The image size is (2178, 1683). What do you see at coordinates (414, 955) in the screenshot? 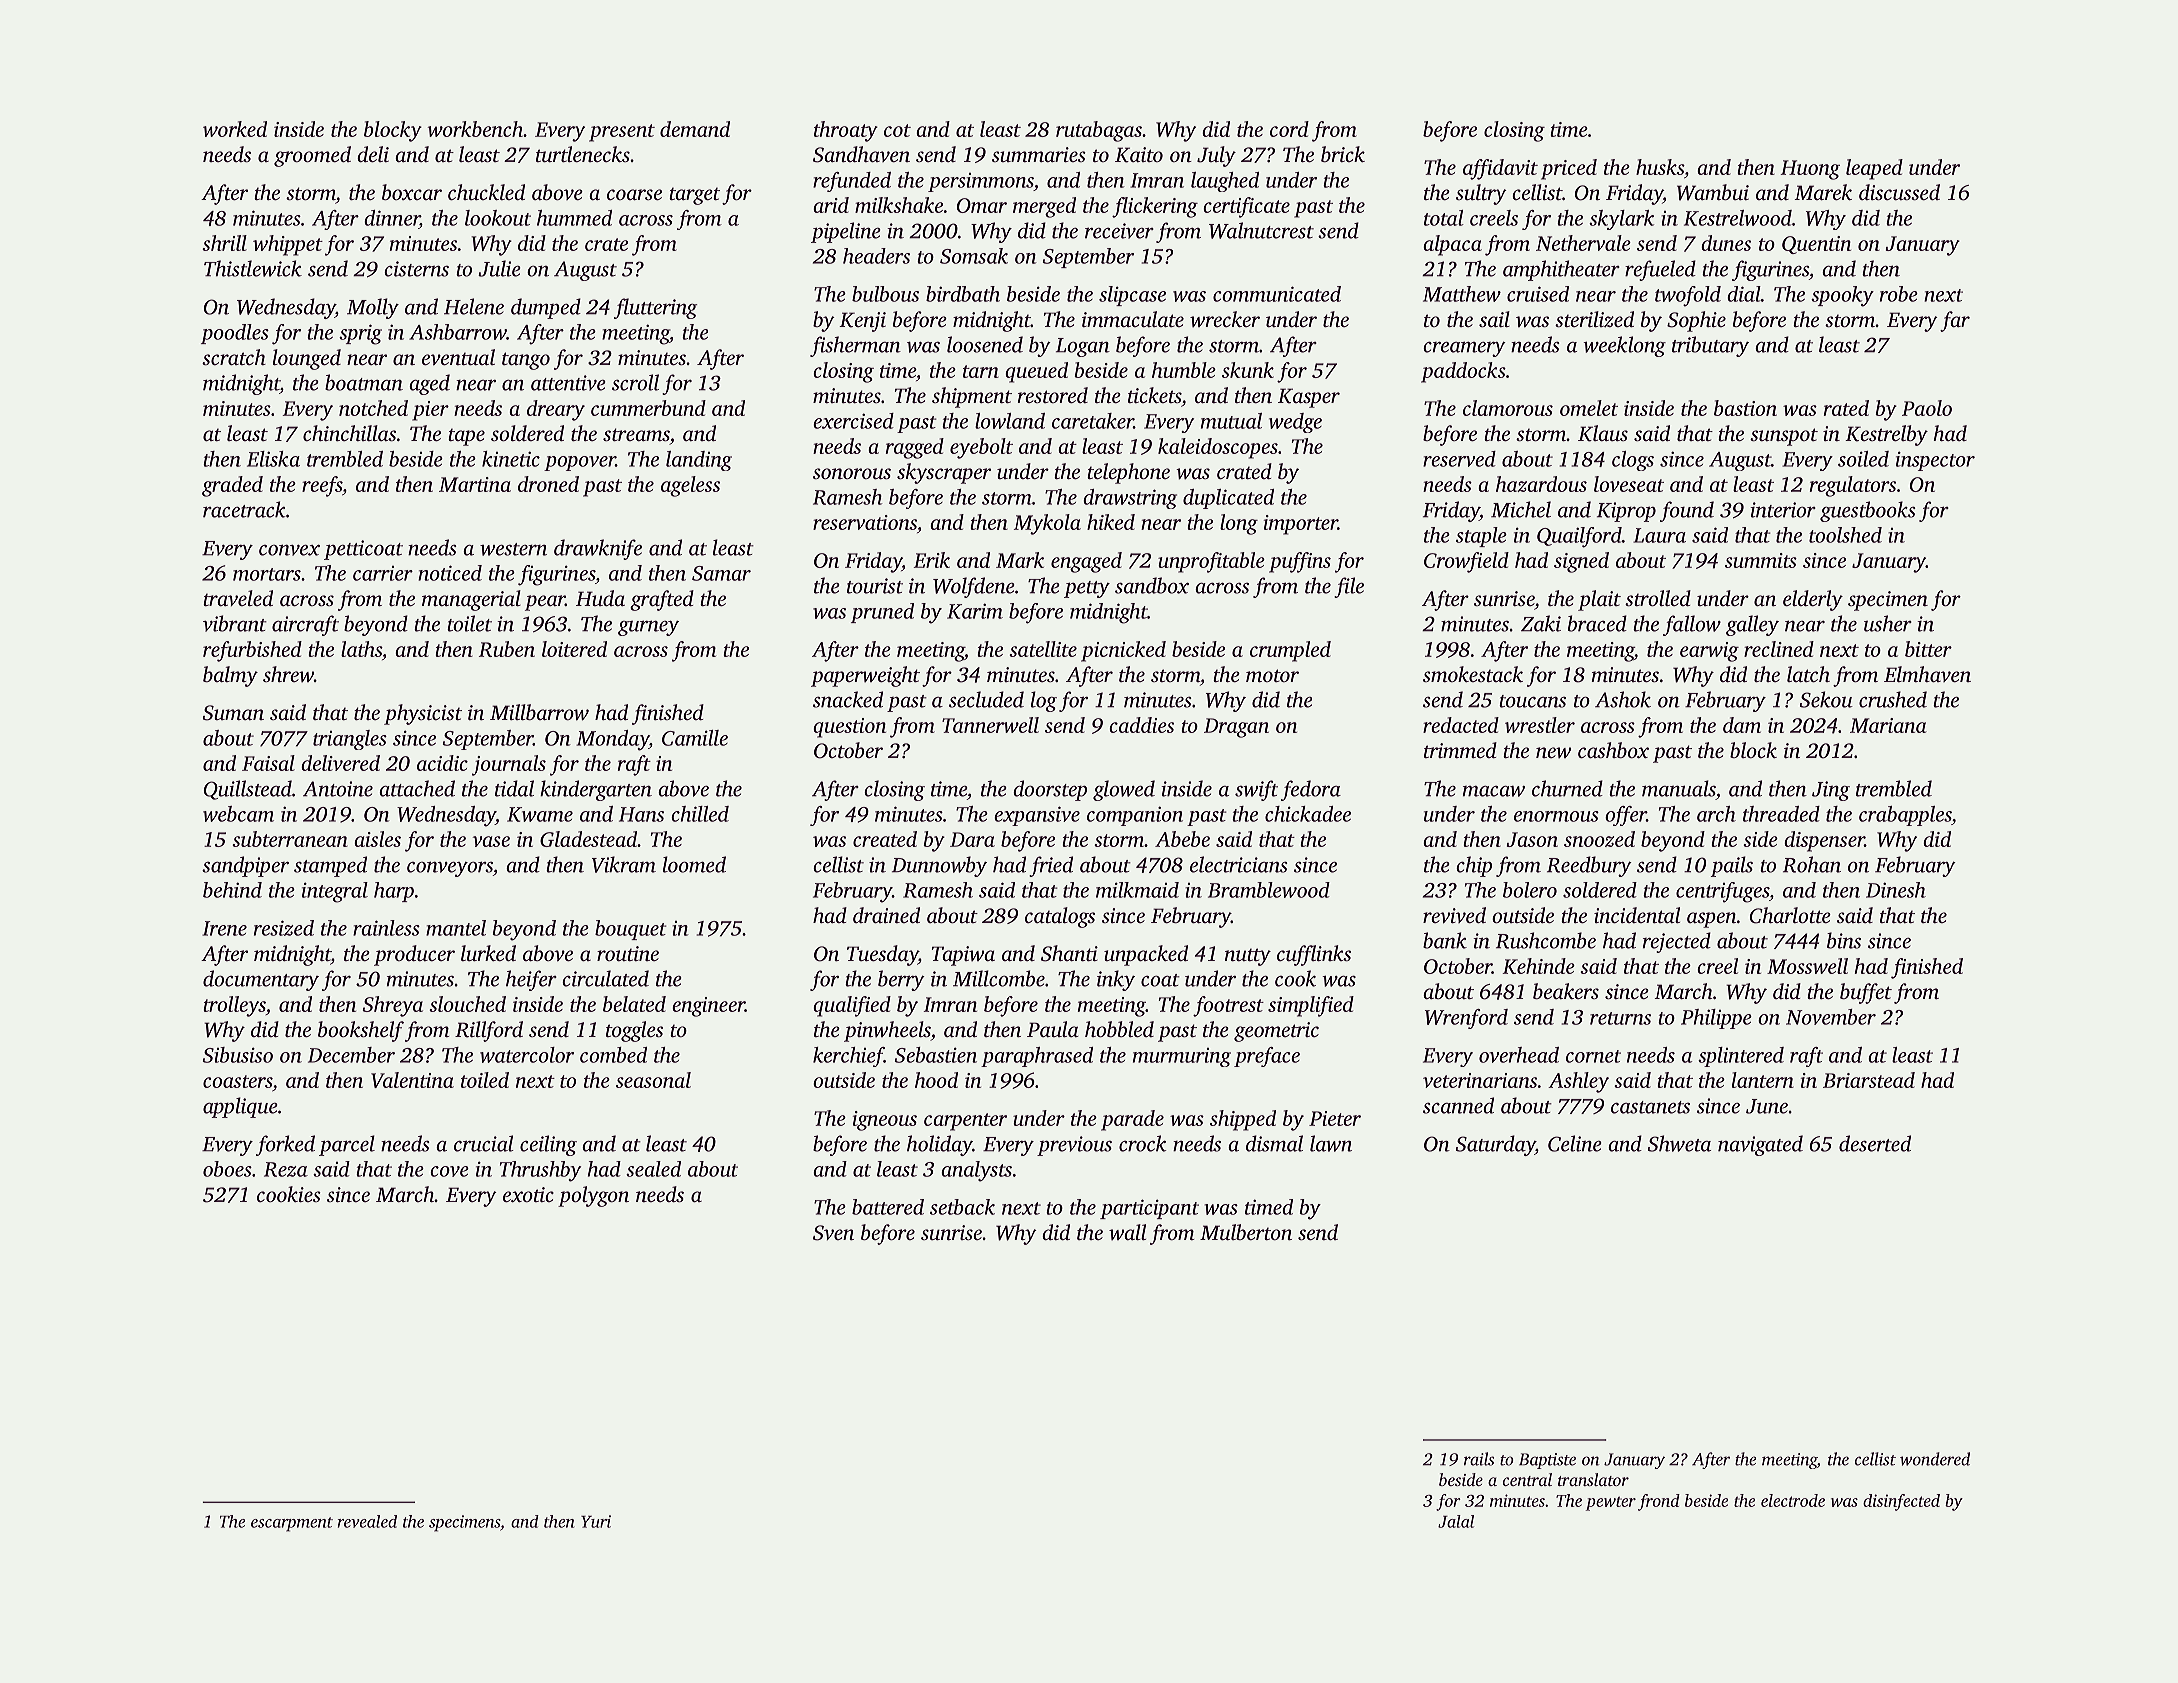
I see `producer` at bounding box center [414, 955].
